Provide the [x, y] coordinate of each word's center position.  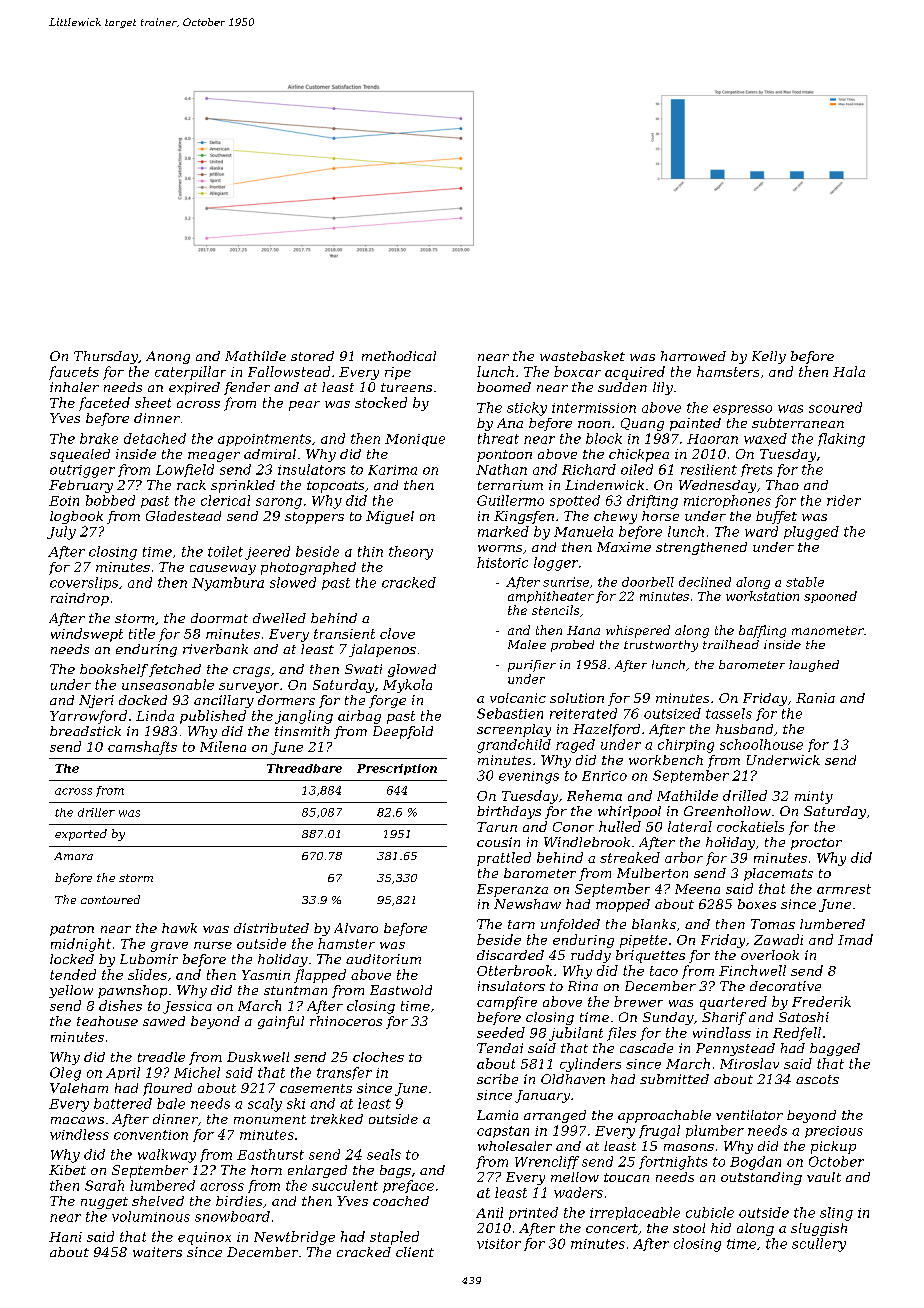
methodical [399, 356]
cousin [498, 842]
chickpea [639, 455]
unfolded [570, 925]
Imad [855, 939]
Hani [65, 1237]
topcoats [335, 487]
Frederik [821, 1001]
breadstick [85, 731]
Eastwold [401, 990]
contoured [110, 899]
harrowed [693, 356]
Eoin [64, 501]
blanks [654, 924]
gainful [281, 1022]
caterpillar [190, 373]
